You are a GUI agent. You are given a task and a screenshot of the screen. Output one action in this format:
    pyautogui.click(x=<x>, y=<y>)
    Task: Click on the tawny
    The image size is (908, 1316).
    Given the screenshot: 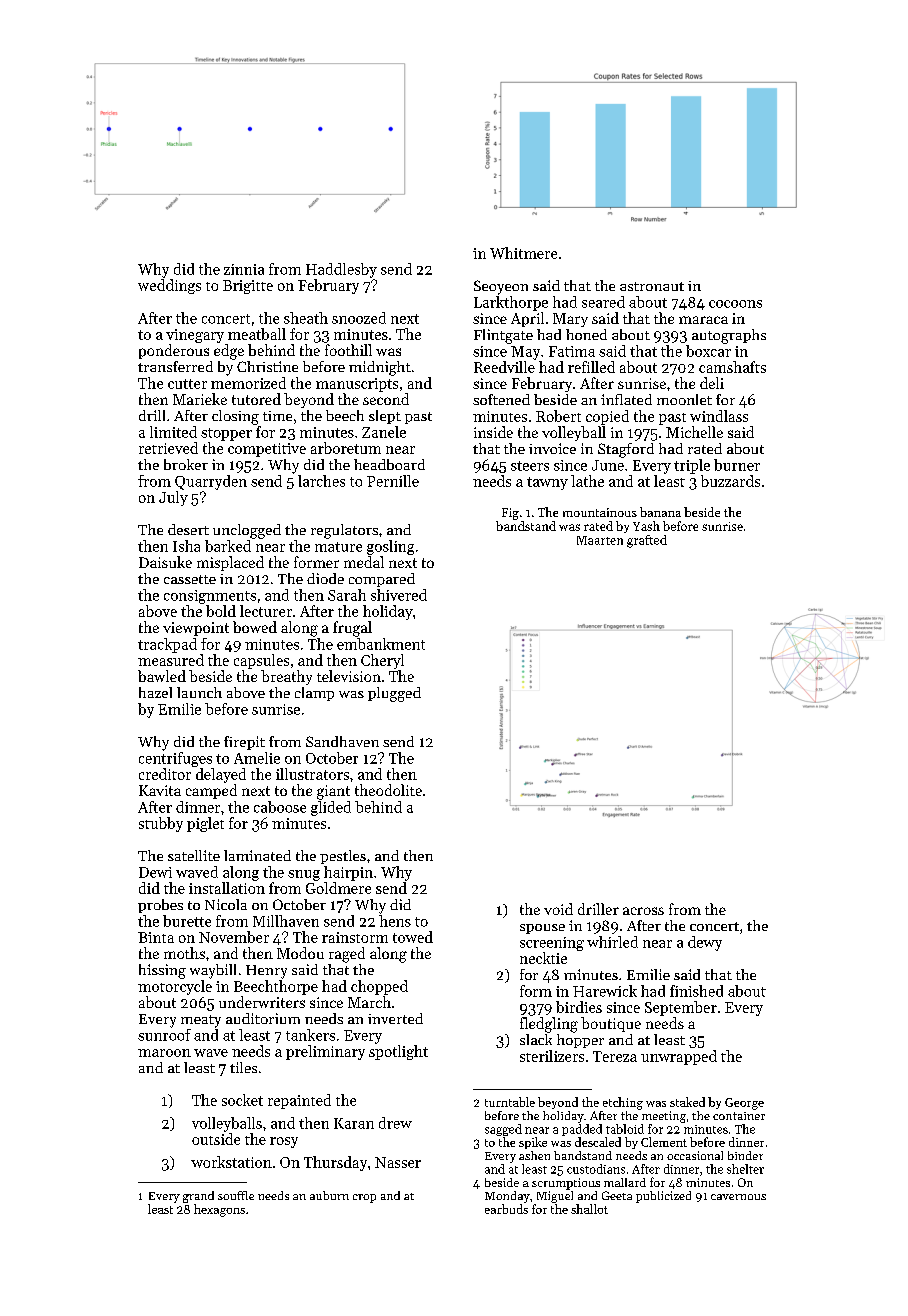 What is the action you would take?
    pyautogui.click(x=547, y=483)
